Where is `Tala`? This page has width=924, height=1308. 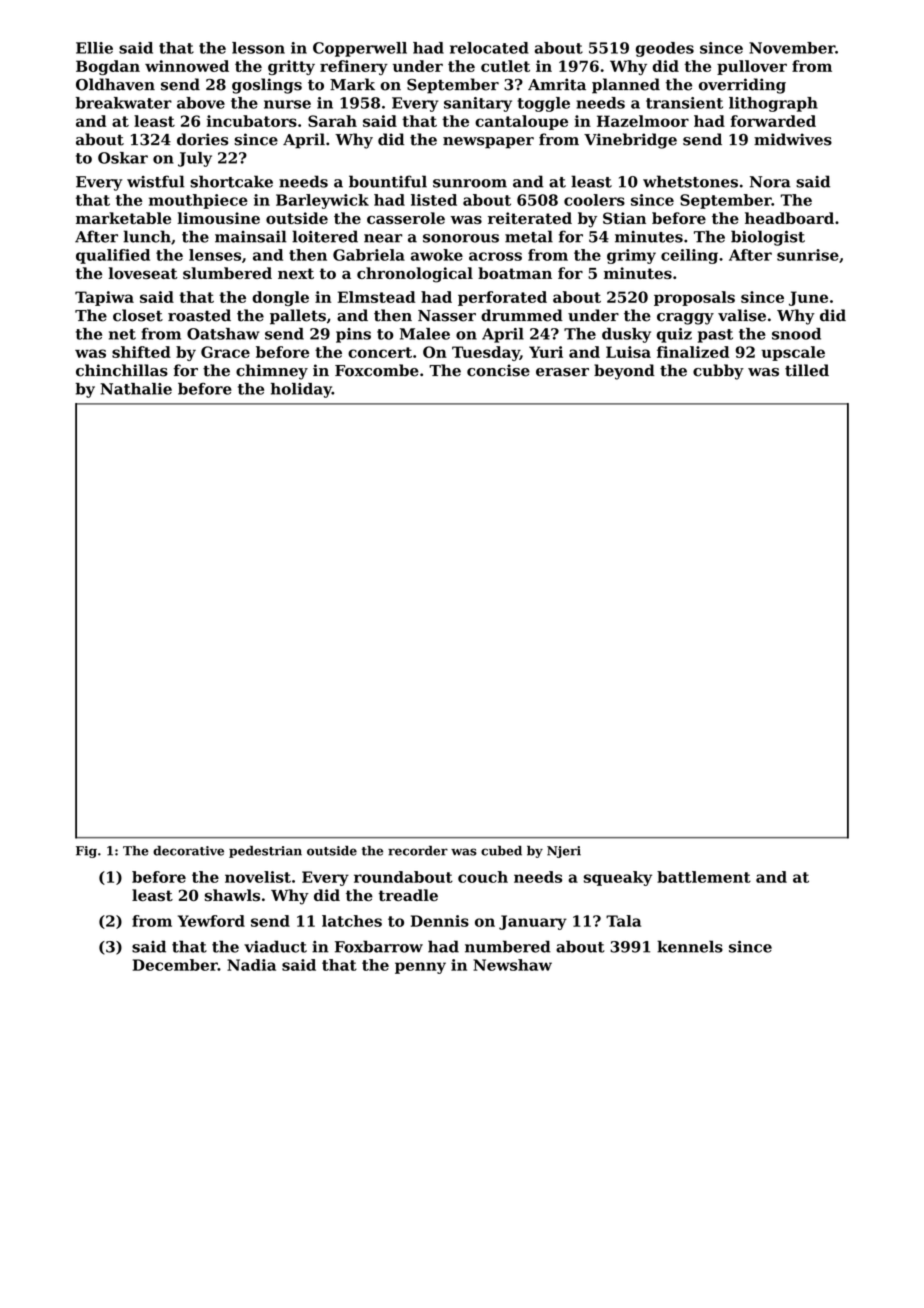 Tala is located at coordinates (623, 921).
